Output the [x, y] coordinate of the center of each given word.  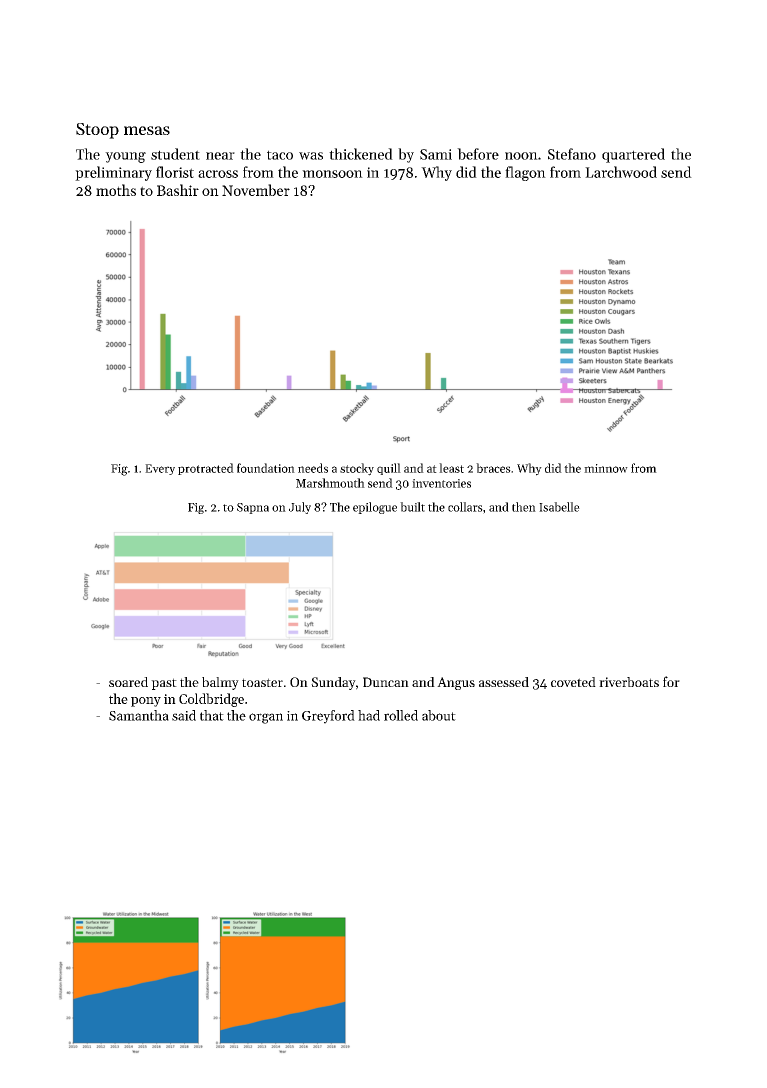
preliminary [113, 173]
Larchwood [621, 172]
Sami [436, 154]
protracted [206, 469]
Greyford [328, 717]
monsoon [332, 174]
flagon [525, 173]
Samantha [139, 715]
